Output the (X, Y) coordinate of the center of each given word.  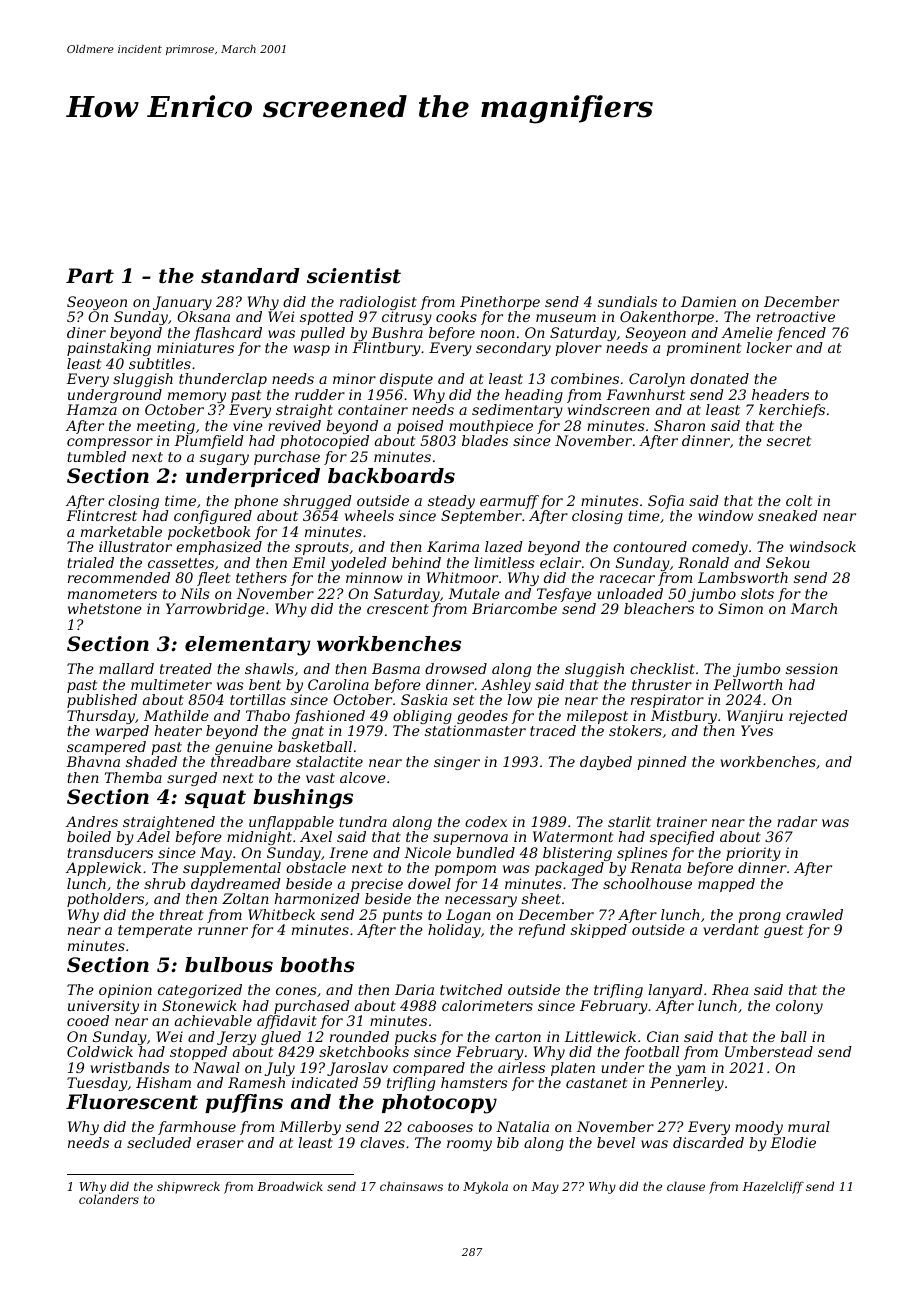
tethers (261, 577)
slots (757, 593)
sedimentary (517, 411)
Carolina (338, 684)
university (103, 1007)
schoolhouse (647, 883)
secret (789, 441)
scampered (106, 748)
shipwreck (188, 1187)
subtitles (160, 363)
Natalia (522, 1126)
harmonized (317, 899)
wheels (369, 515)
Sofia (666, 502)
